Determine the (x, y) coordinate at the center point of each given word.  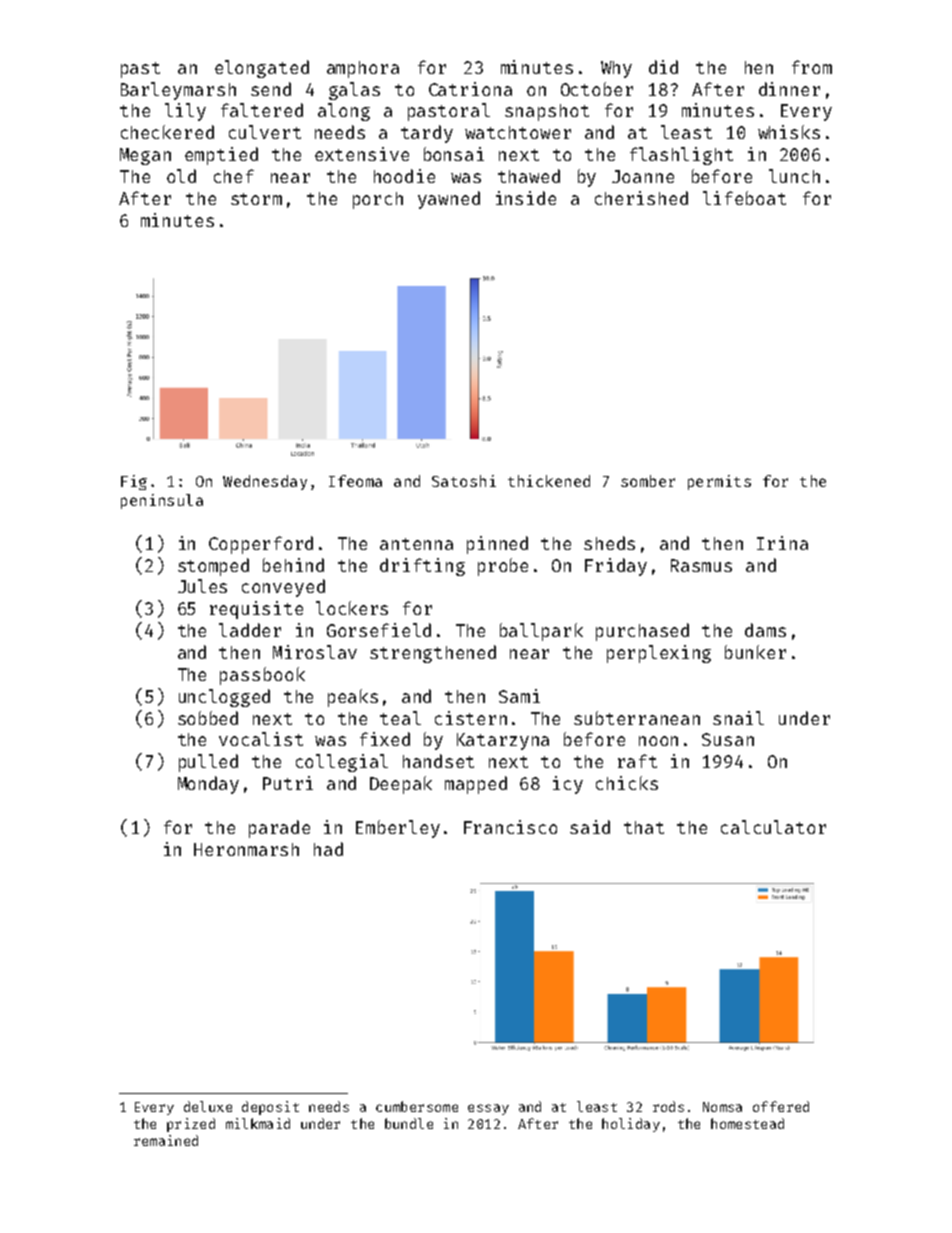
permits (719, 482)
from (812, 67)
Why (616, 69)
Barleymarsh (178, 91)
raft (637, 761)
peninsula (162, 501)
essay (488, 1109)
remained (166, 1140)
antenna (416, 544)
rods (668, 1106)
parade (279, 829)
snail (738, 718)
